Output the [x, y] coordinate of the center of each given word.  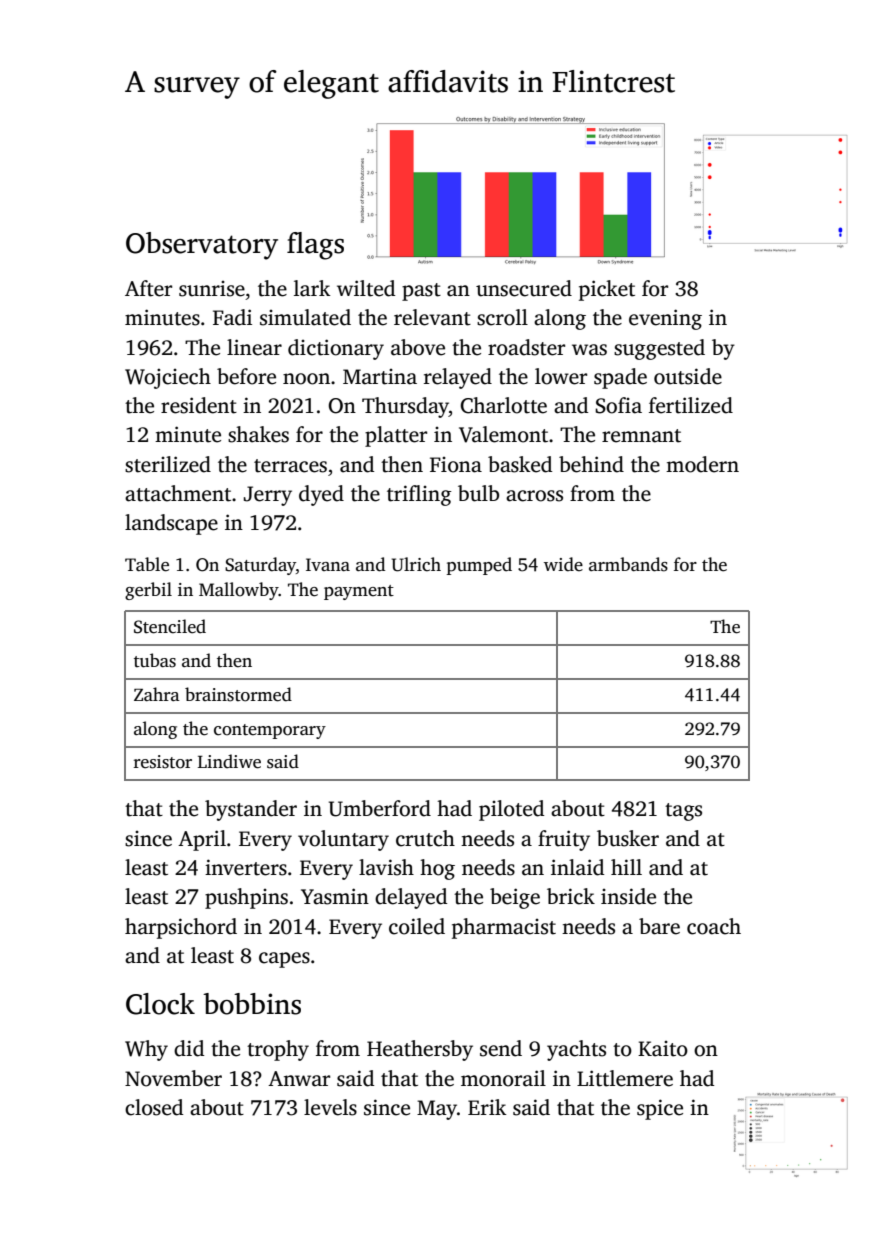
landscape [171, 524]
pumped [479, 566]
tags [683, 812]
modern [702, 464]
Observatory [202, 246]
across [534, 496]
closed [154, 1107]
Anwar [299, 1079]
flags [315, 246]
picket [607, 290]
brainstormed [238, 694]
